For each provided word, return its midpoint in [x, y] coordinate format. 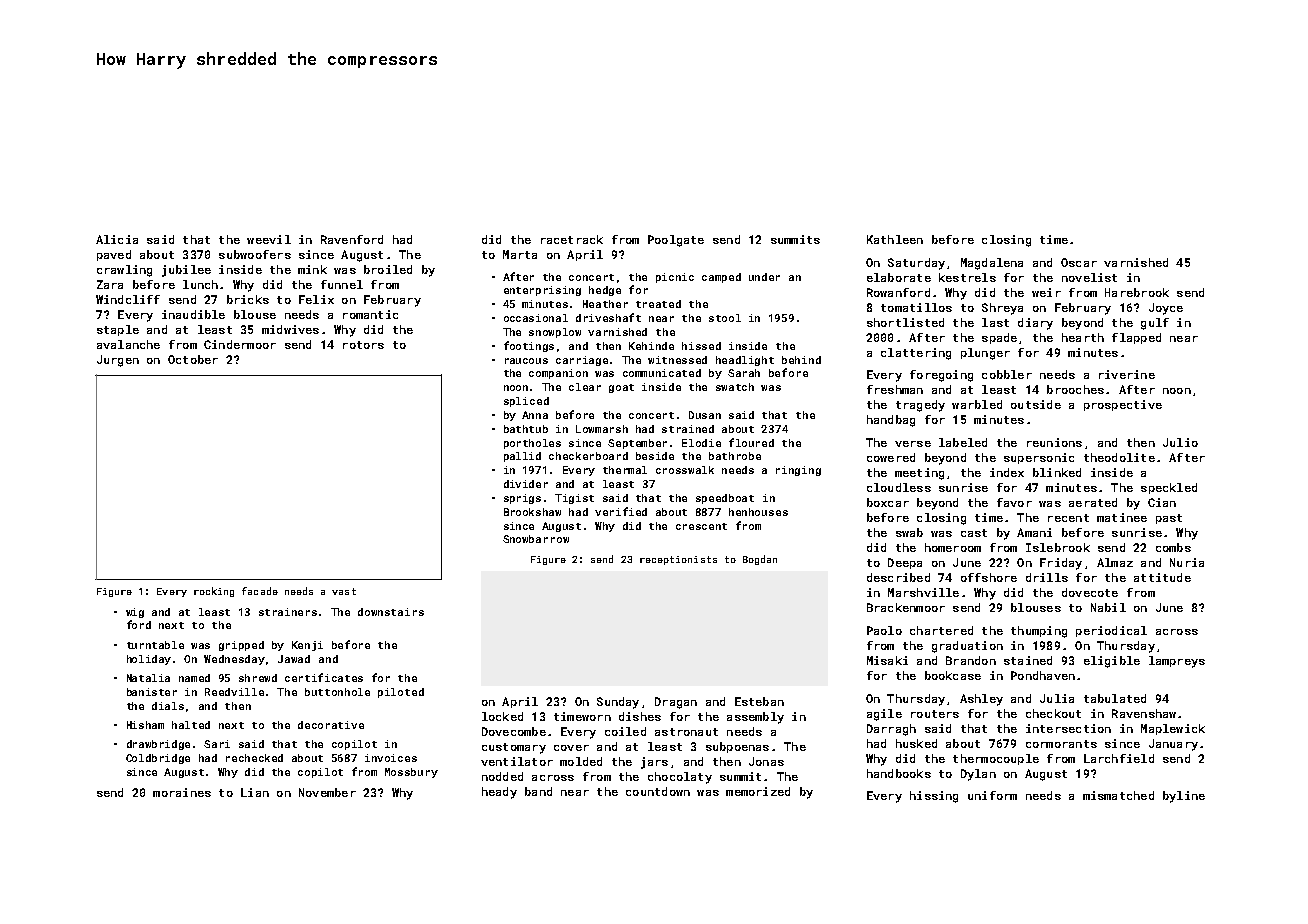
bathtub [526, 429]
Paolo [884, 630]
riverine [1127, 374]
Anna [535, 415]
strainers [288, 612]
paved [114, 255]
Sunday [618, 703]
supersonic [1039, 458]
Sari [217, 744]
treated [658, 304]
